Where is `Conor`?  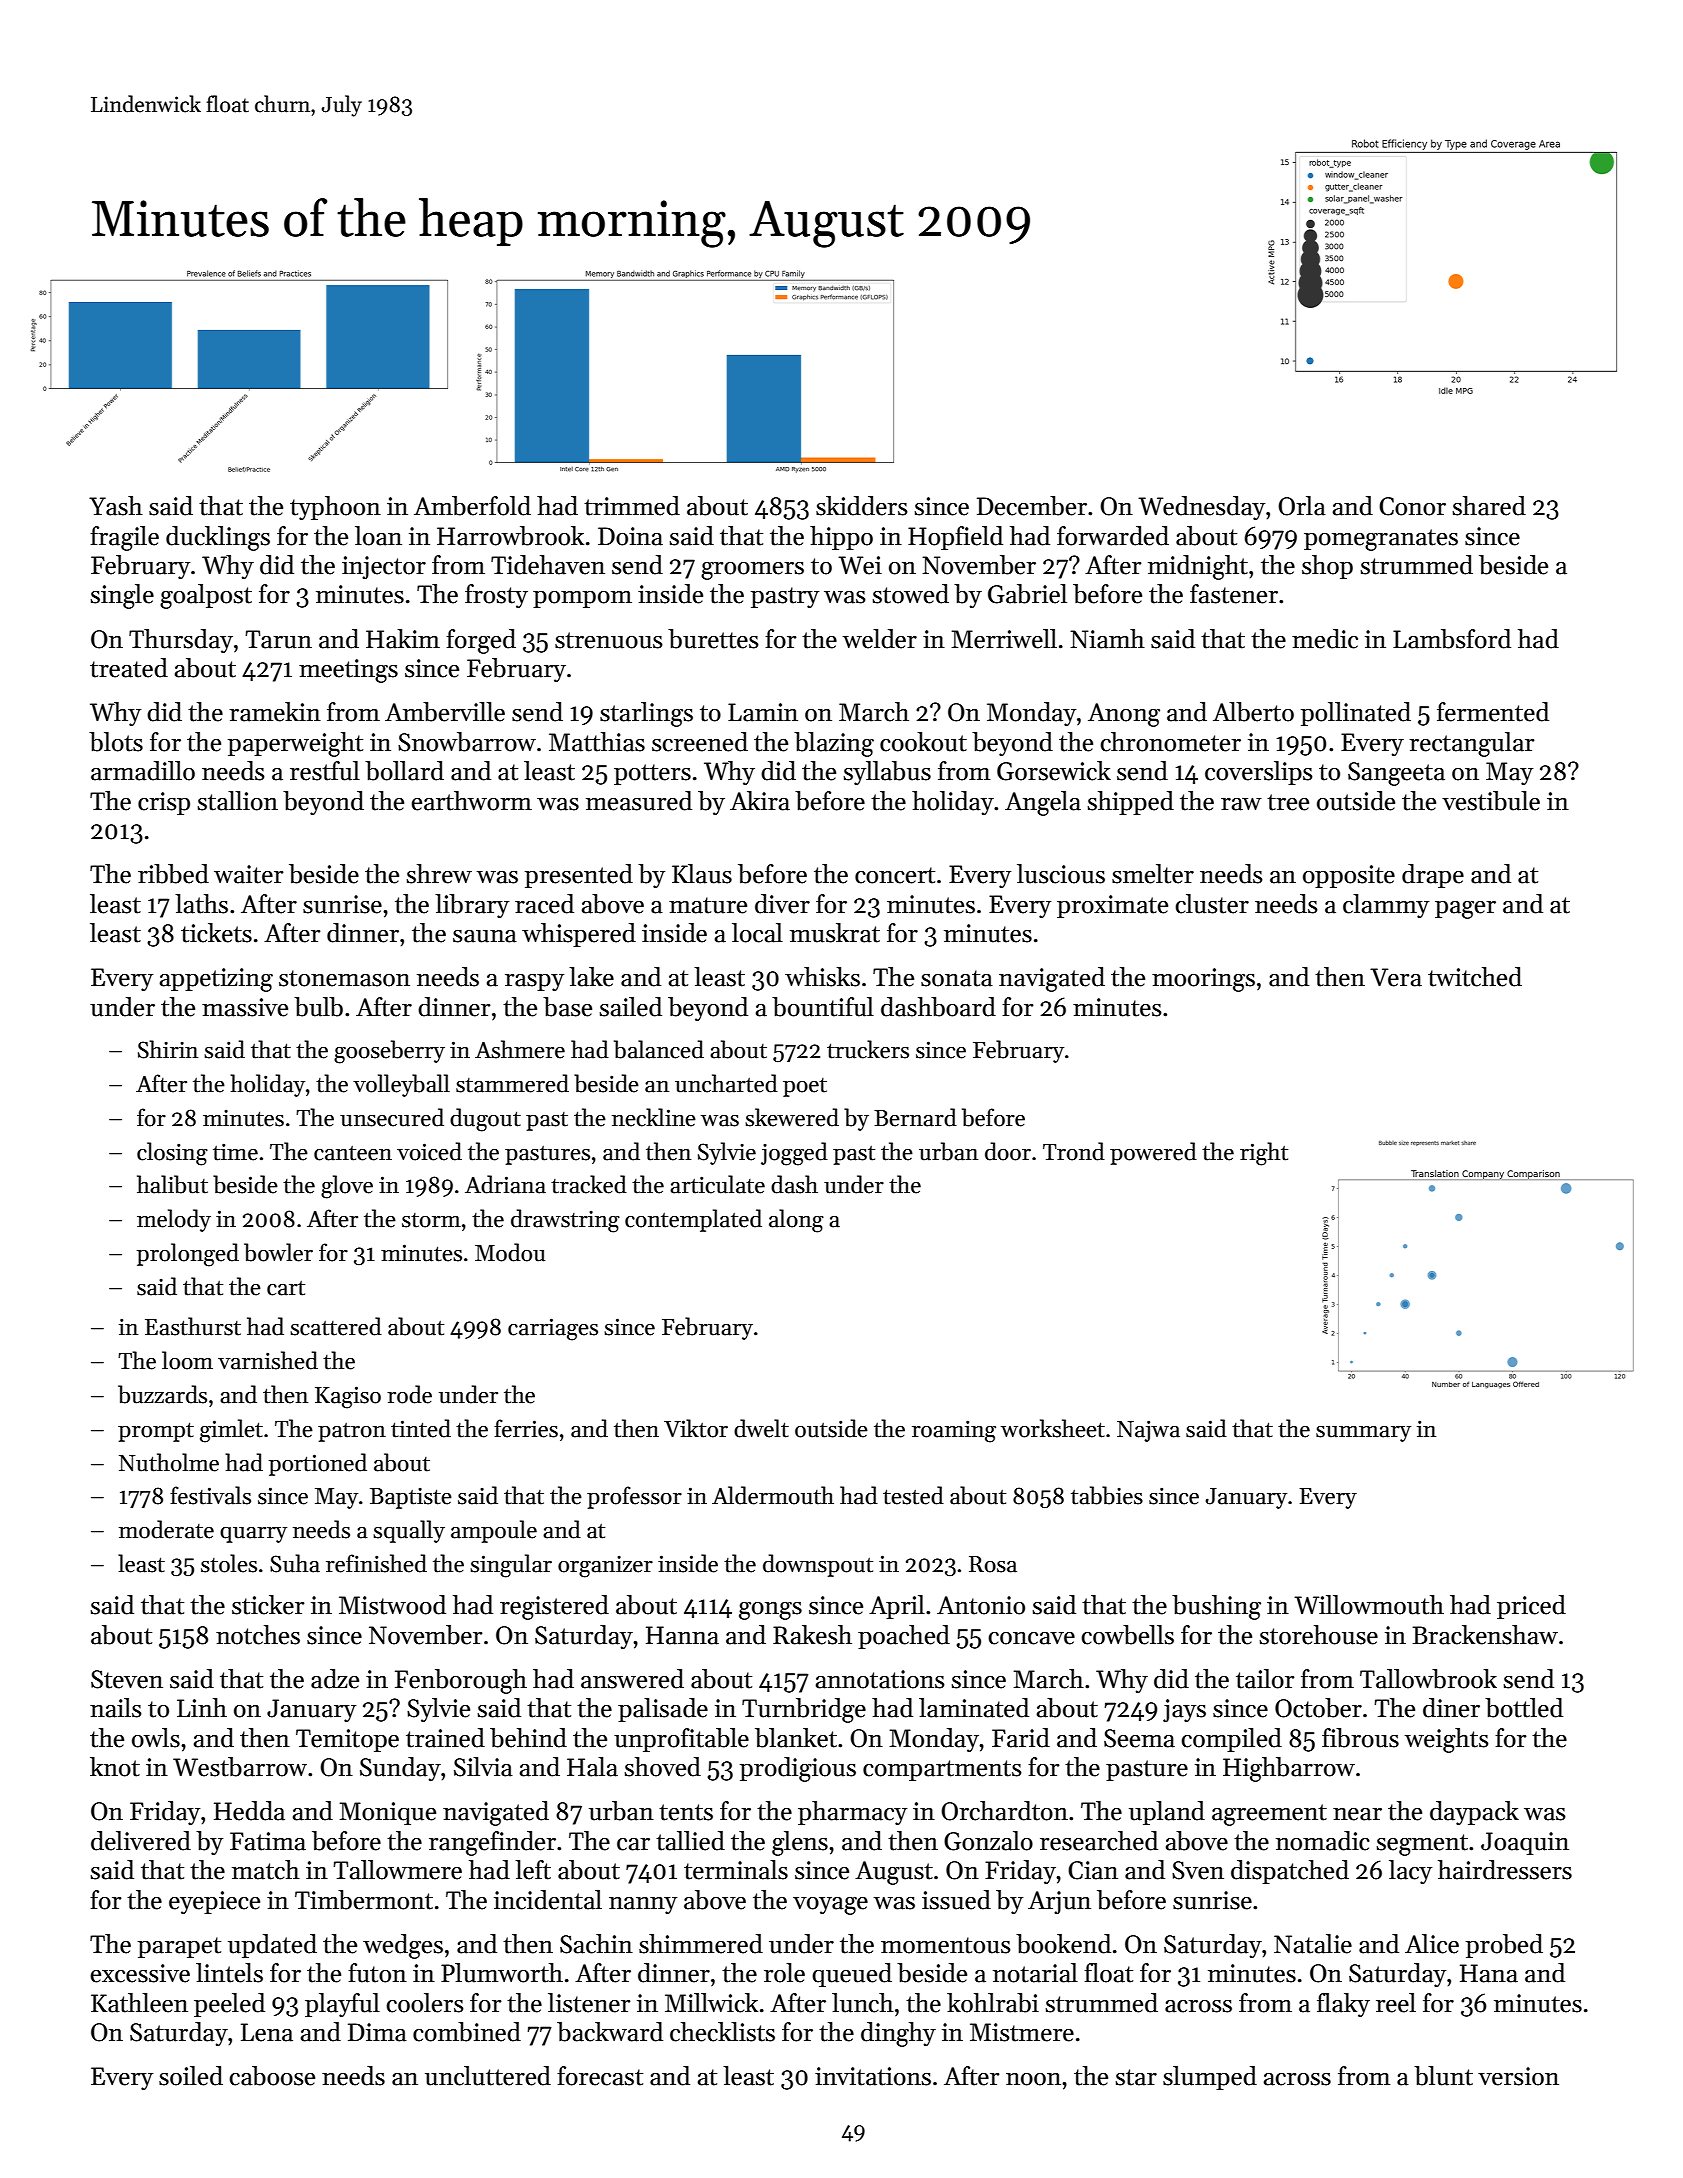 Conor is located at coordinates (1412, 506).
